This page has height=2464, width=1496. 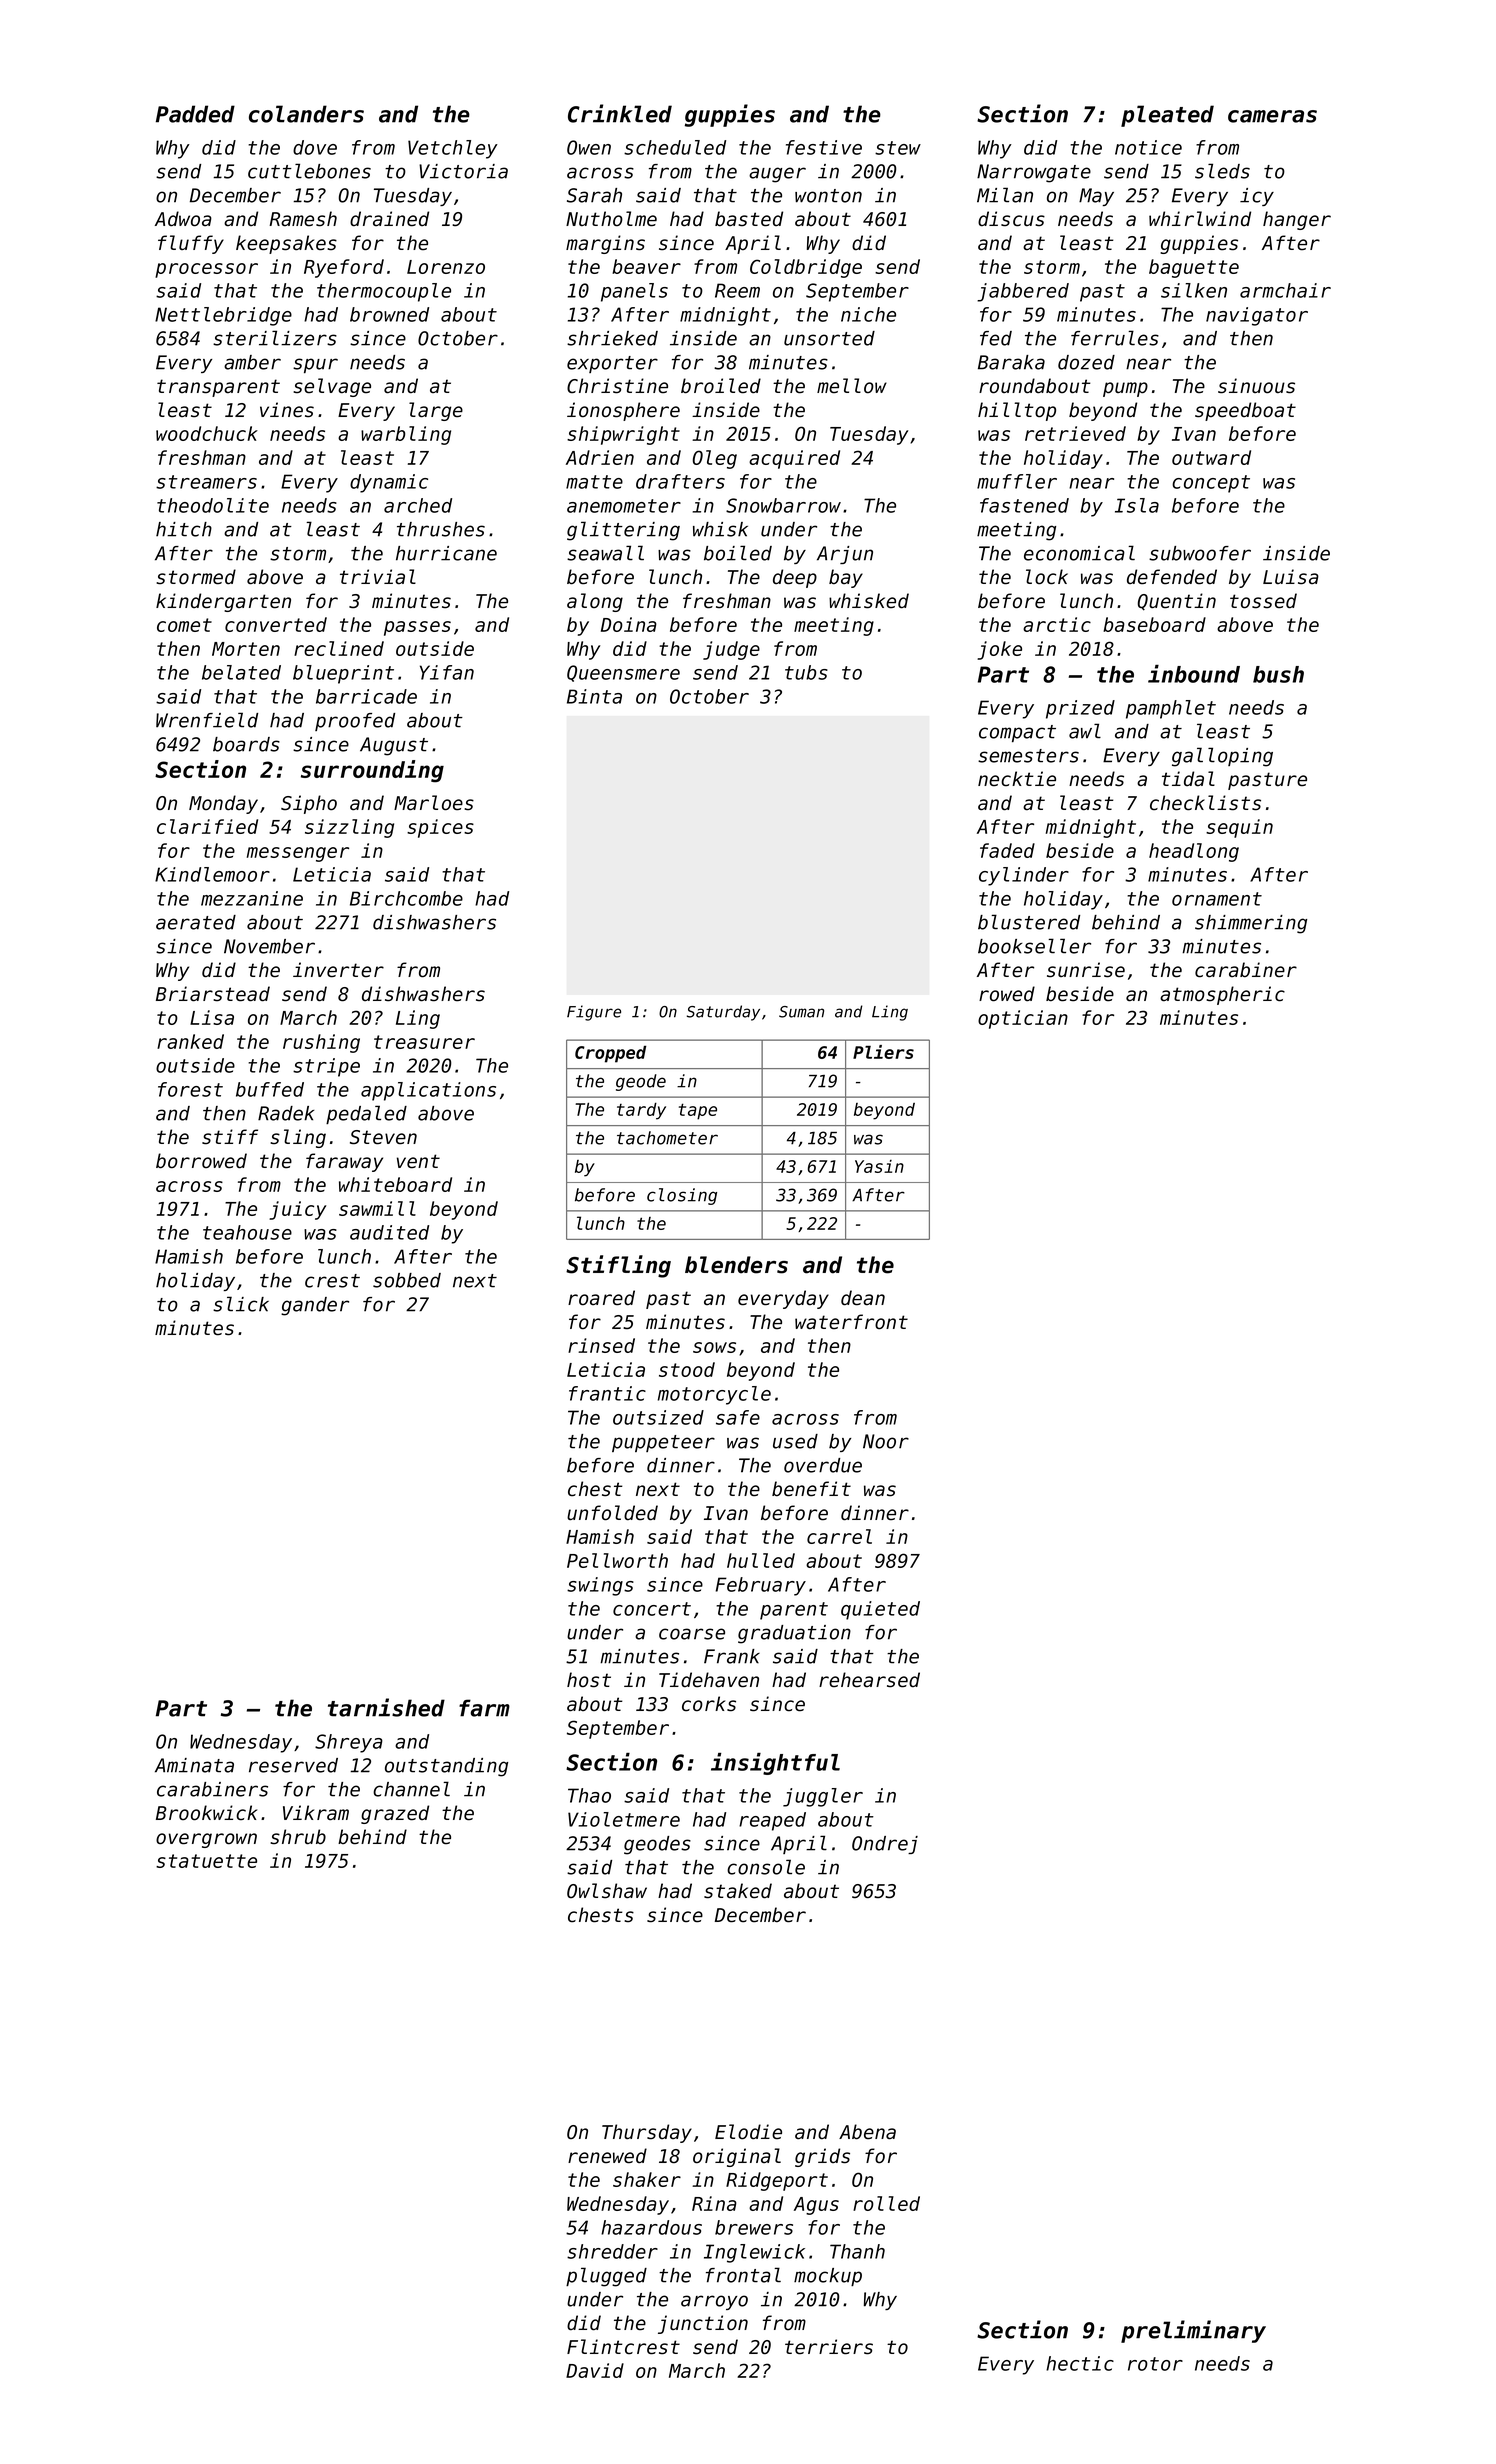 I want to click on proofed, so click(x=355, y=722).
